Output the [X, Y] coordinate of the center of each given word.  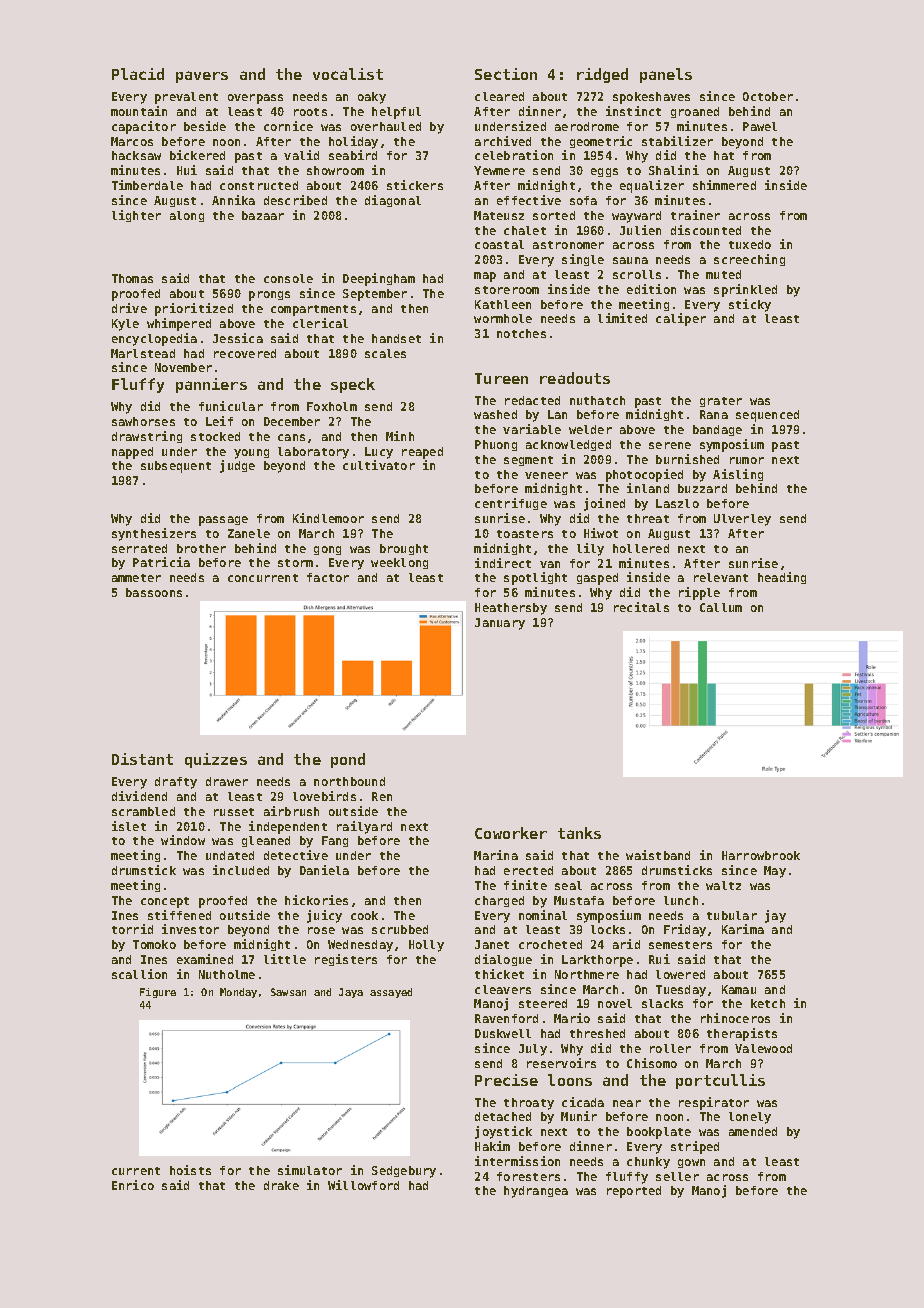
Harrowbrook [761, 855]
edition [651, 289]
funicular [231, 406]
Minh [400, 436]
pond [348, 760]
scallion [139, 974]
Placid [138, 74]
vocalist [348, 74]
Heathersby [511, 609]
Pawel [760, 126]
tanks [579, 833]
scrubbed [400, 929]
